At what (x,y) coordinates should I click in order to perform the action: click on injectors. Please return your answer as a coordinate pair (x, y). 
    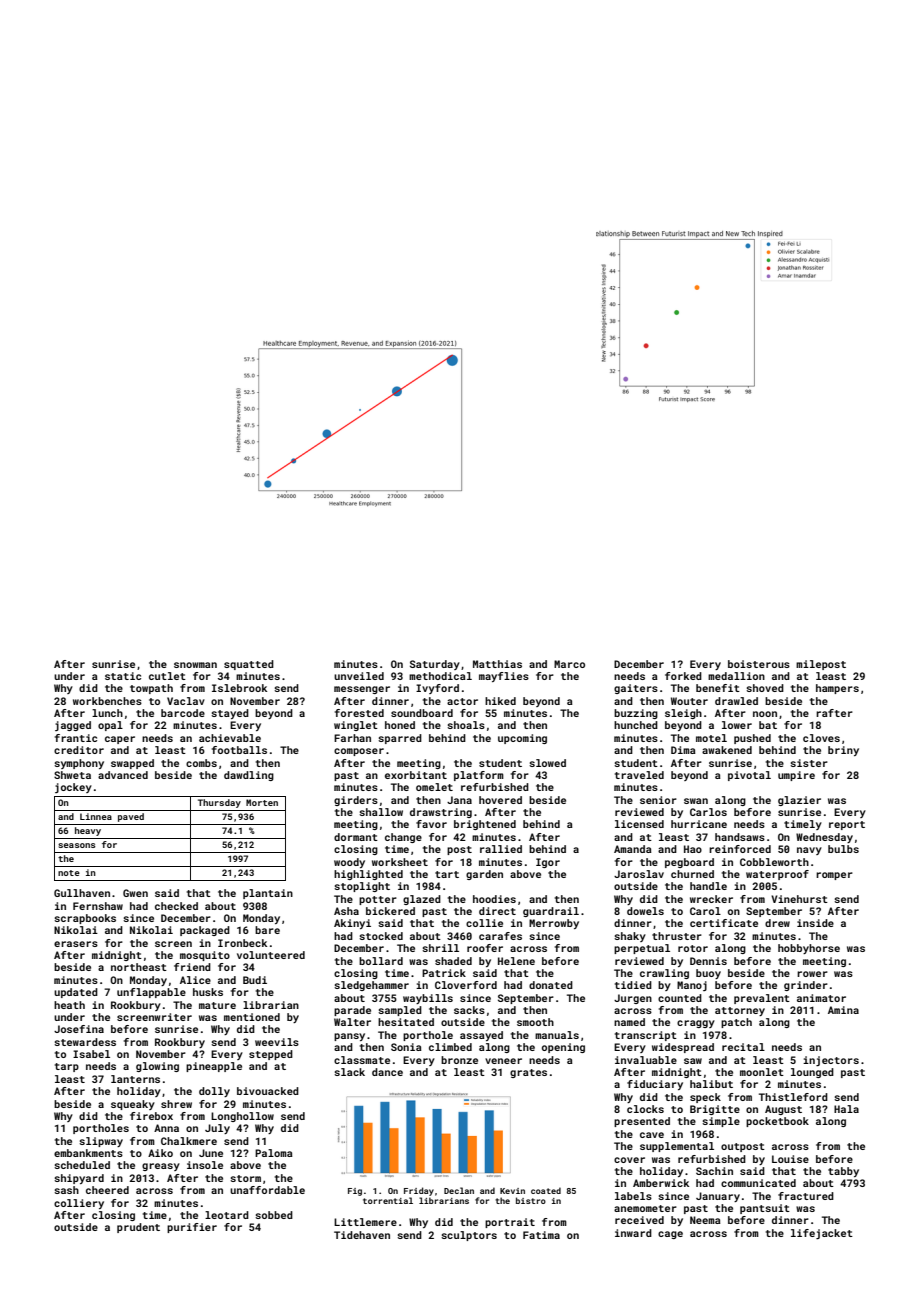
    Looking at the image, I should click on (831, 1061).
